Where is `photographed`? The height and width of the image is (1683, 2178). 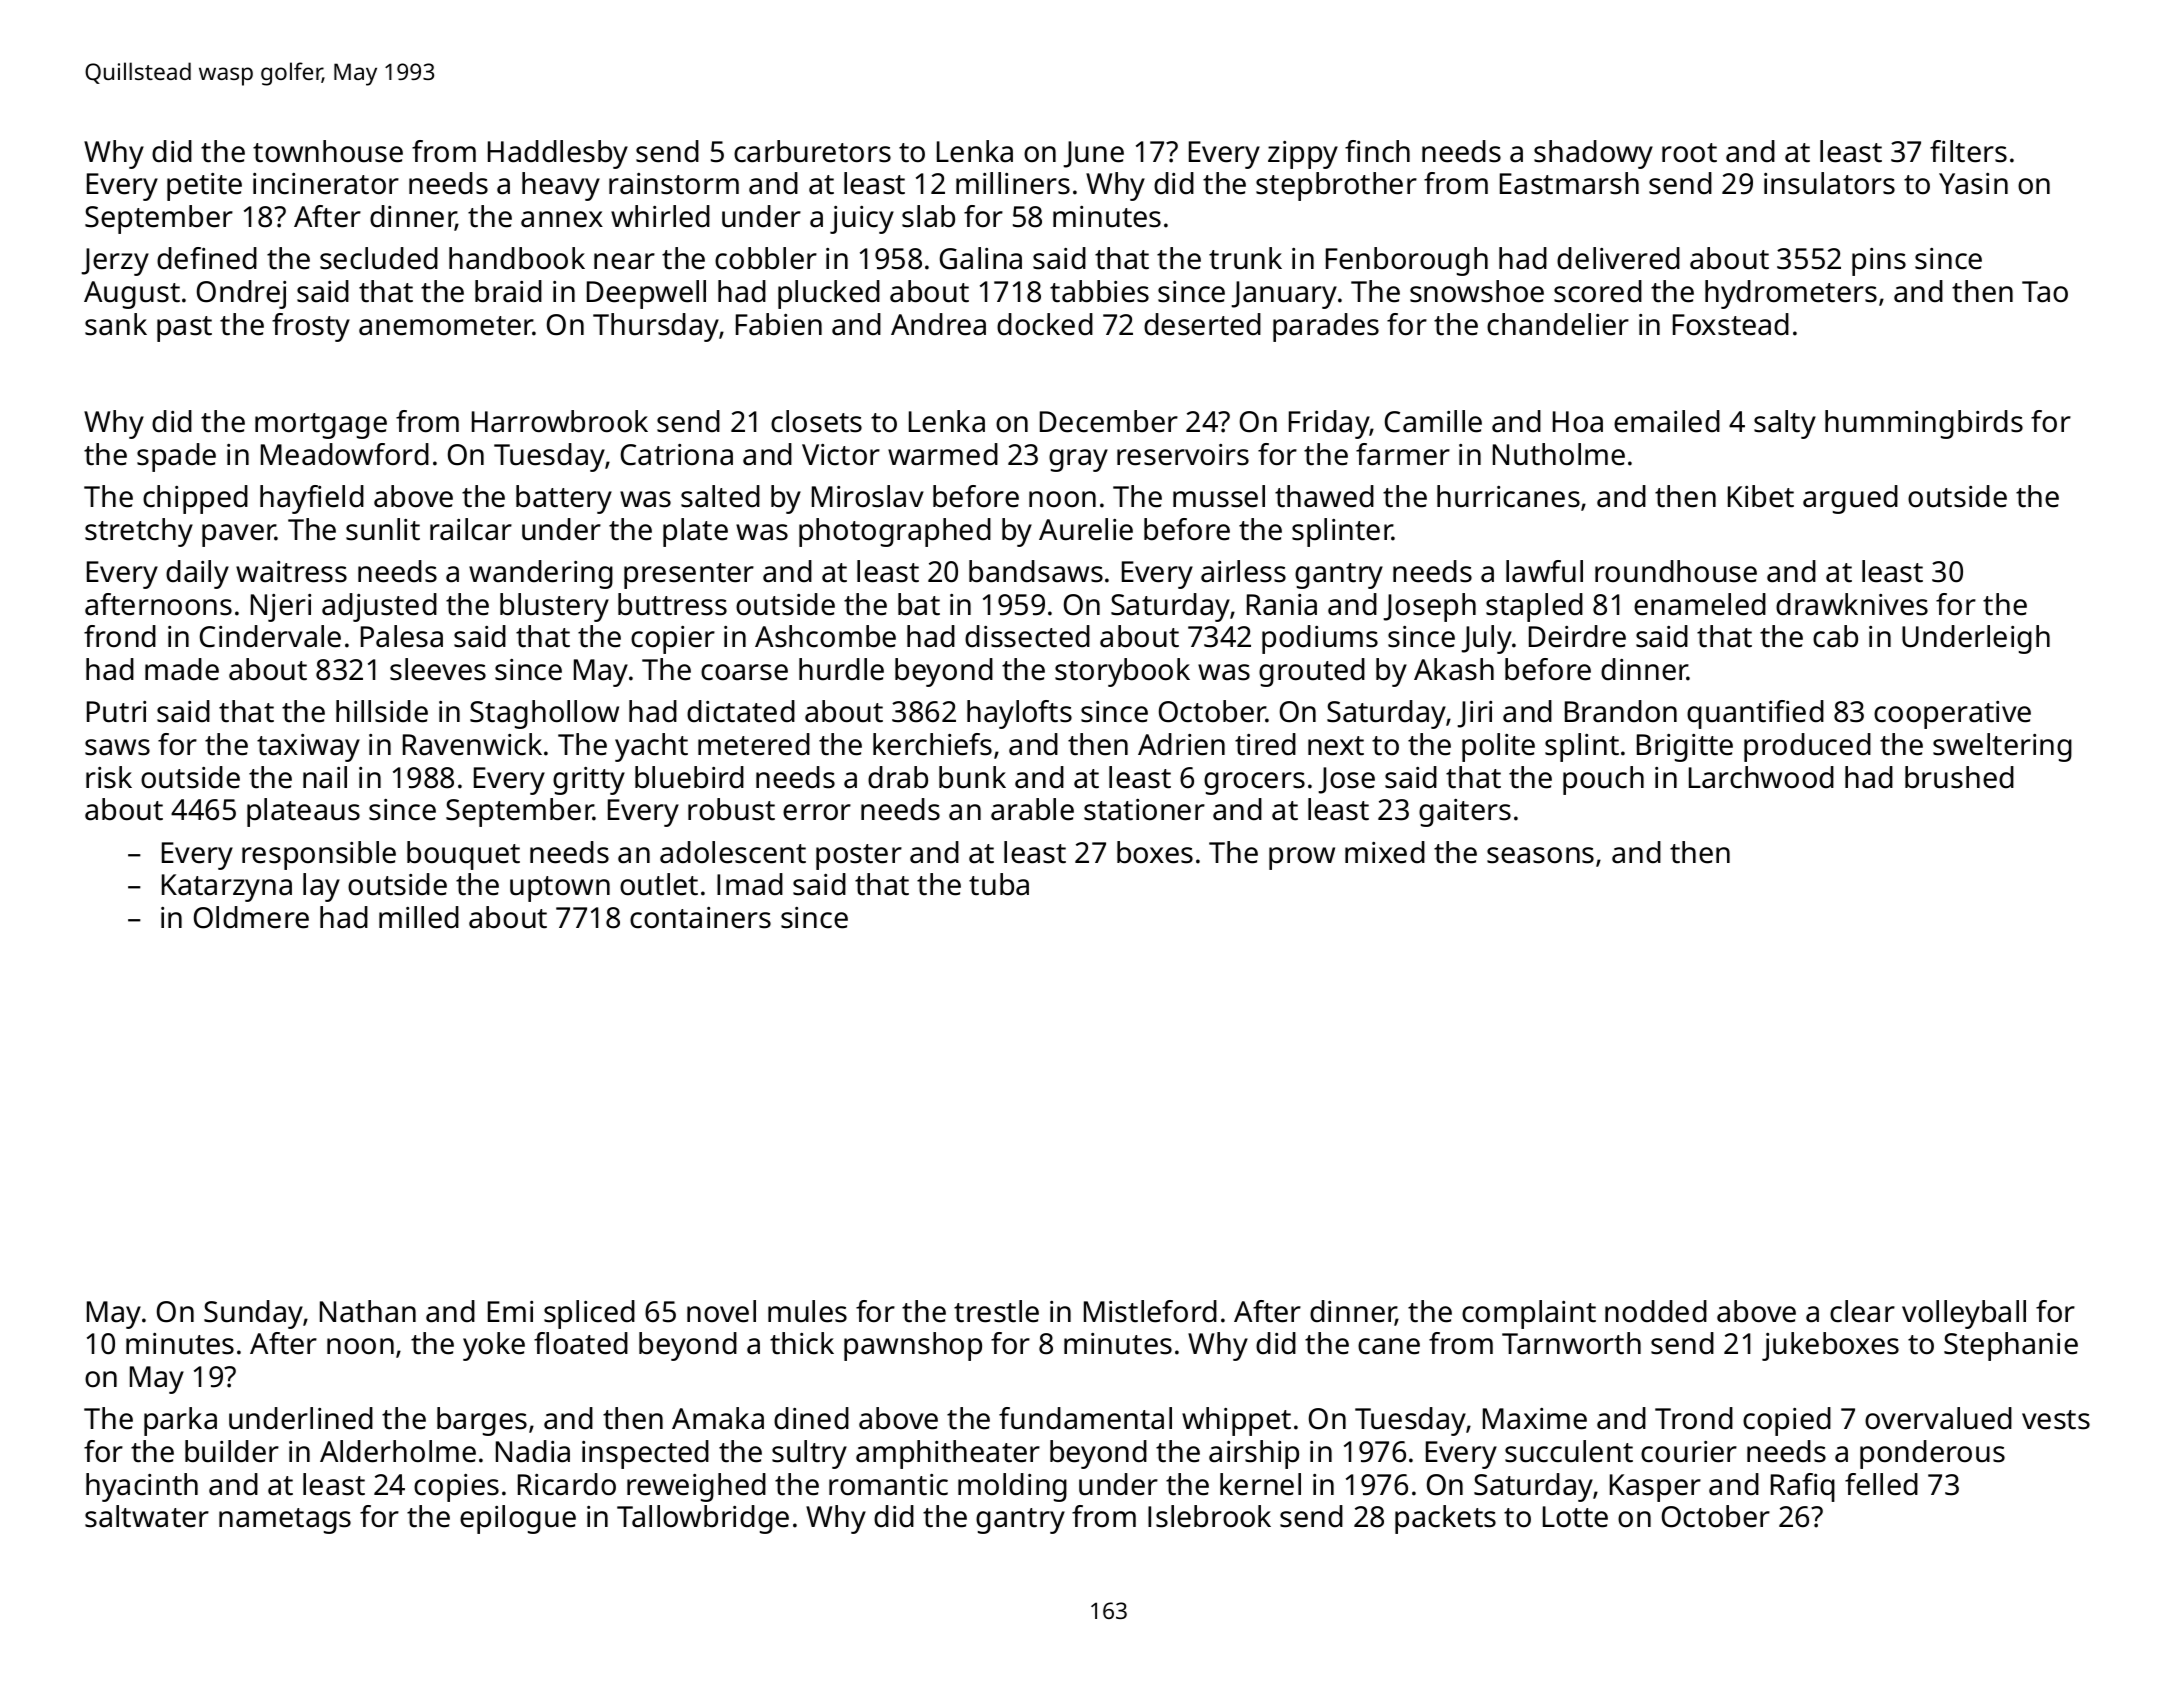
photographed is located at coordinates (895, 532).
